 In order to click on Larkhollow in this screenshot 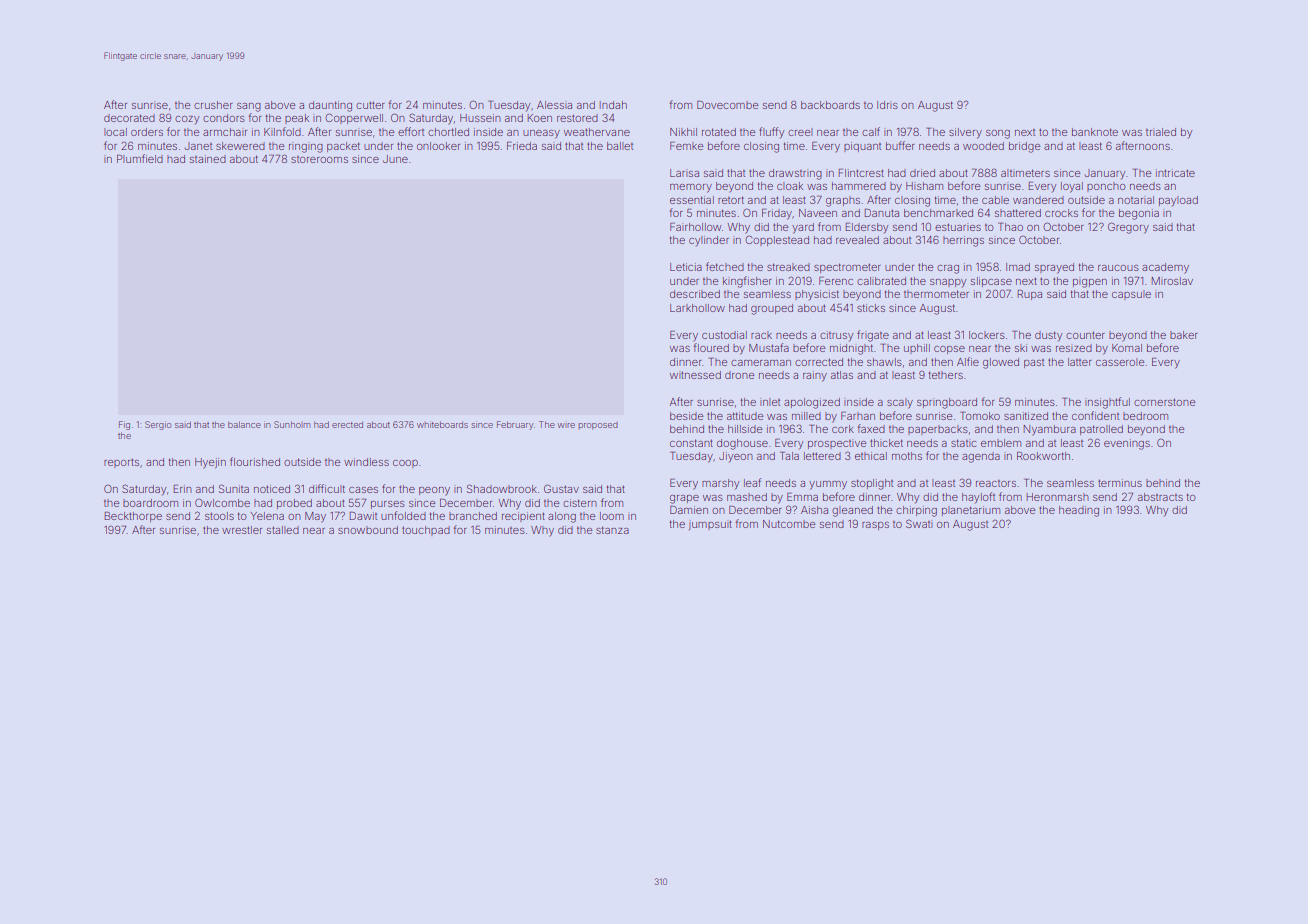, I will do `click(697, 308)`.
